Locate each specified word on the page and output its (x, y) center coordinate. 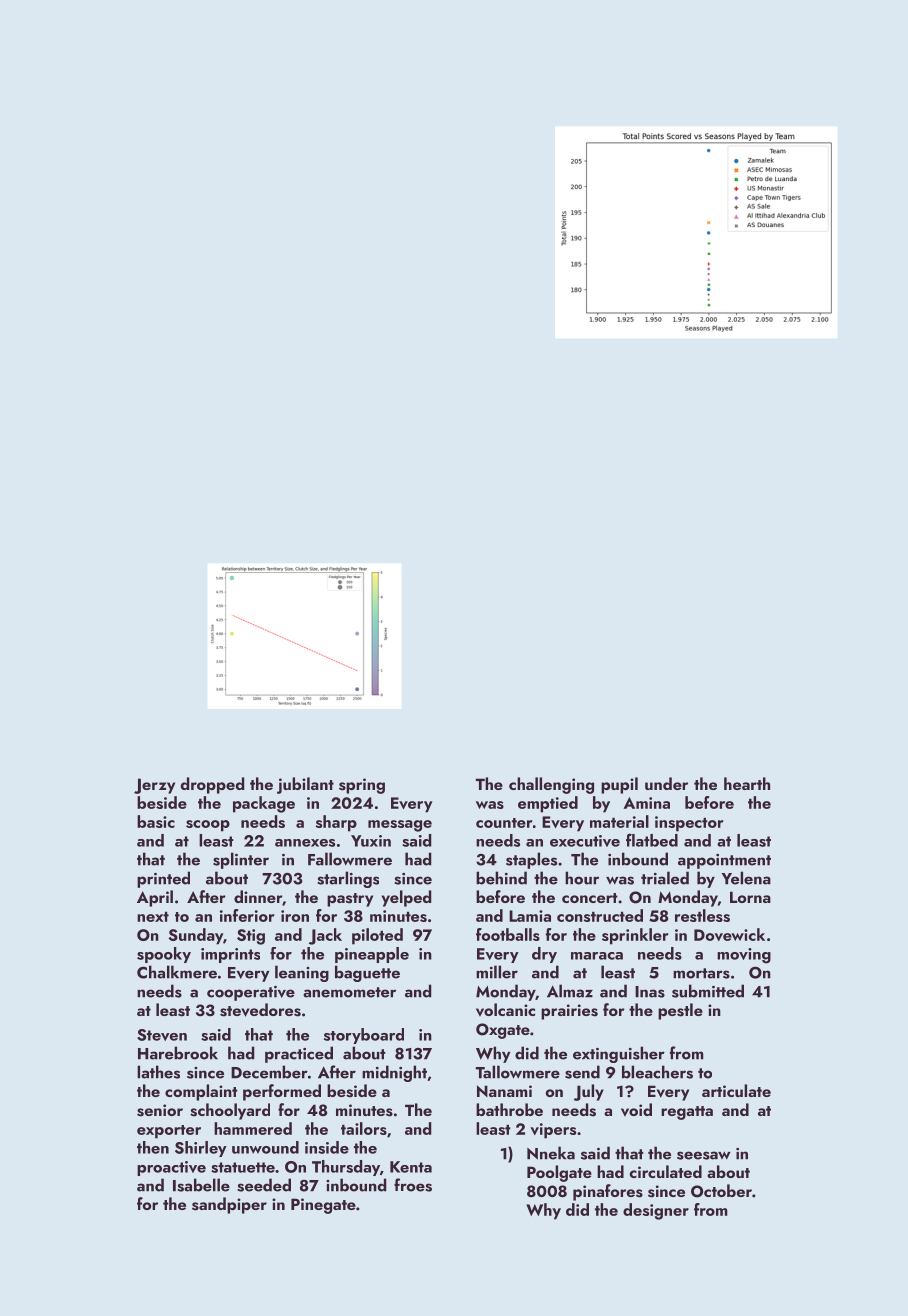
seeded (264, 1185)
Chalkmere (177, 972)
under (666, 783)
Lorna (750, 897)
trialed (665, 878)
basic (156, 821)
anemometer (349, 992)
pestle (680, 1011)
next (153, 917)
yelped (407, 898)
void (636, 1109)
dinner (258, 896)
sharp (336, 823)
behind (501, 878)
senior (160, 1110)
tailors (364, 1128)
